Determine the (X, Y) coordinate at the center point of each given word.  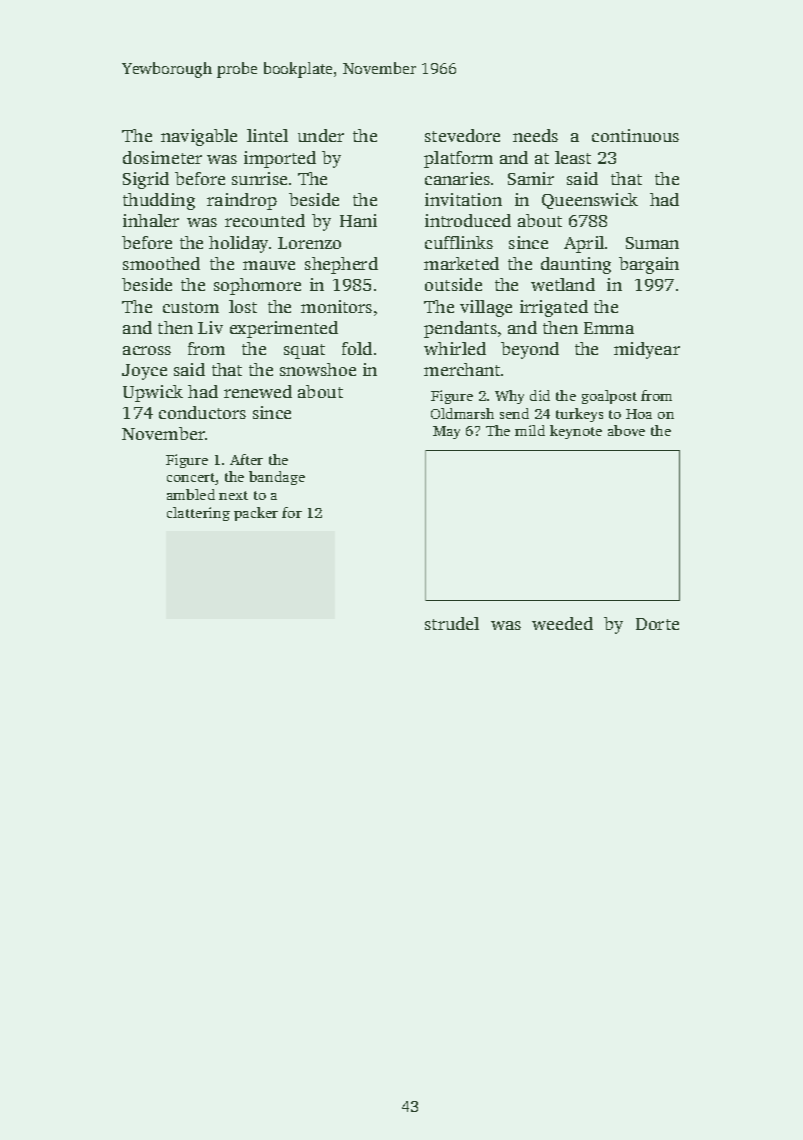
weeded (562, 623)
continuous (635, 135)
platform (458, 159)
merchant (462, 369)
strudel (452, 623)
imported (280, 159)
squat (304, 351)
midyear (647, 350)
